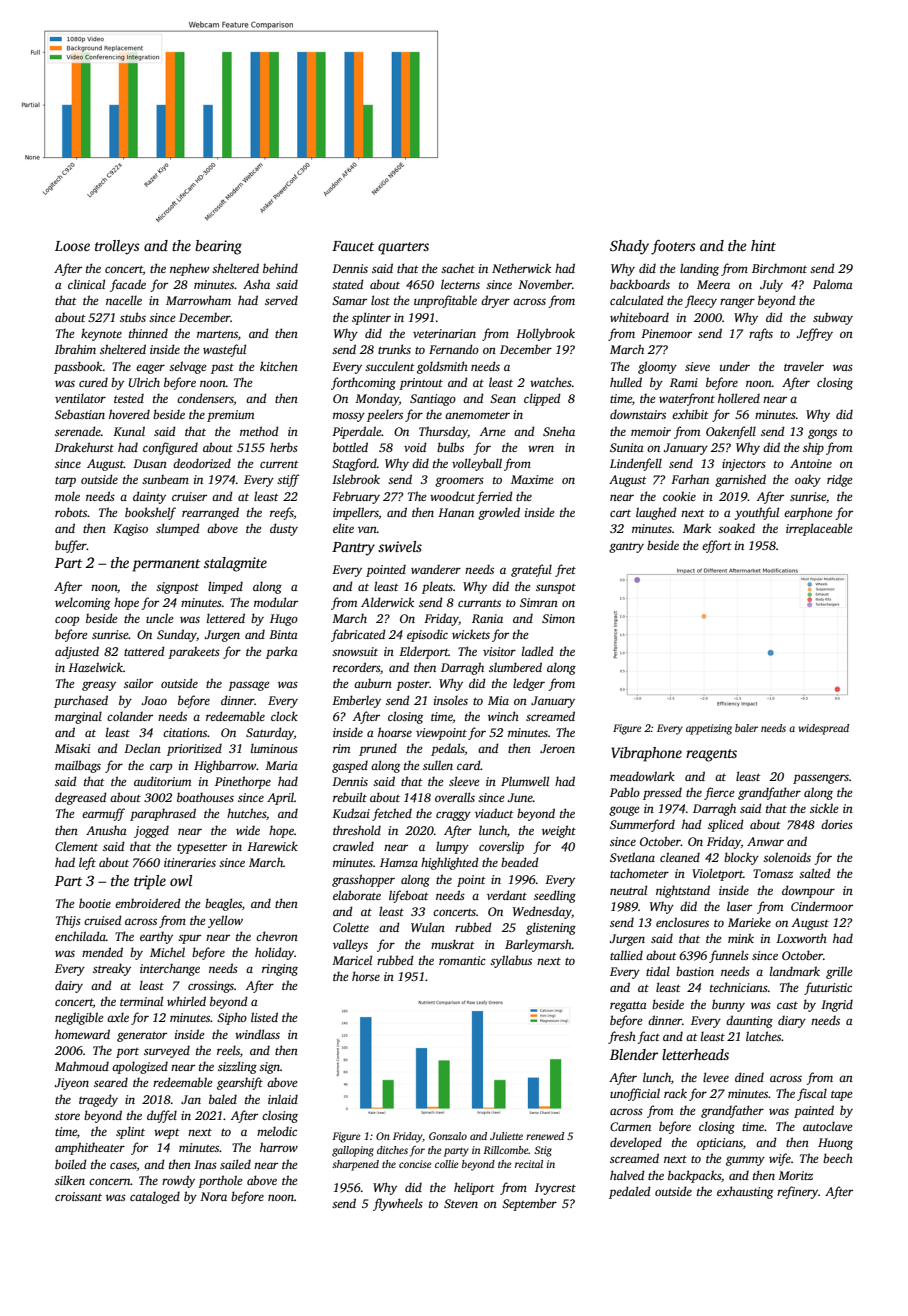  What do you see at coordinates (709, 729) in the page?
I see `appetizing` at bounding box center [709, 729].
